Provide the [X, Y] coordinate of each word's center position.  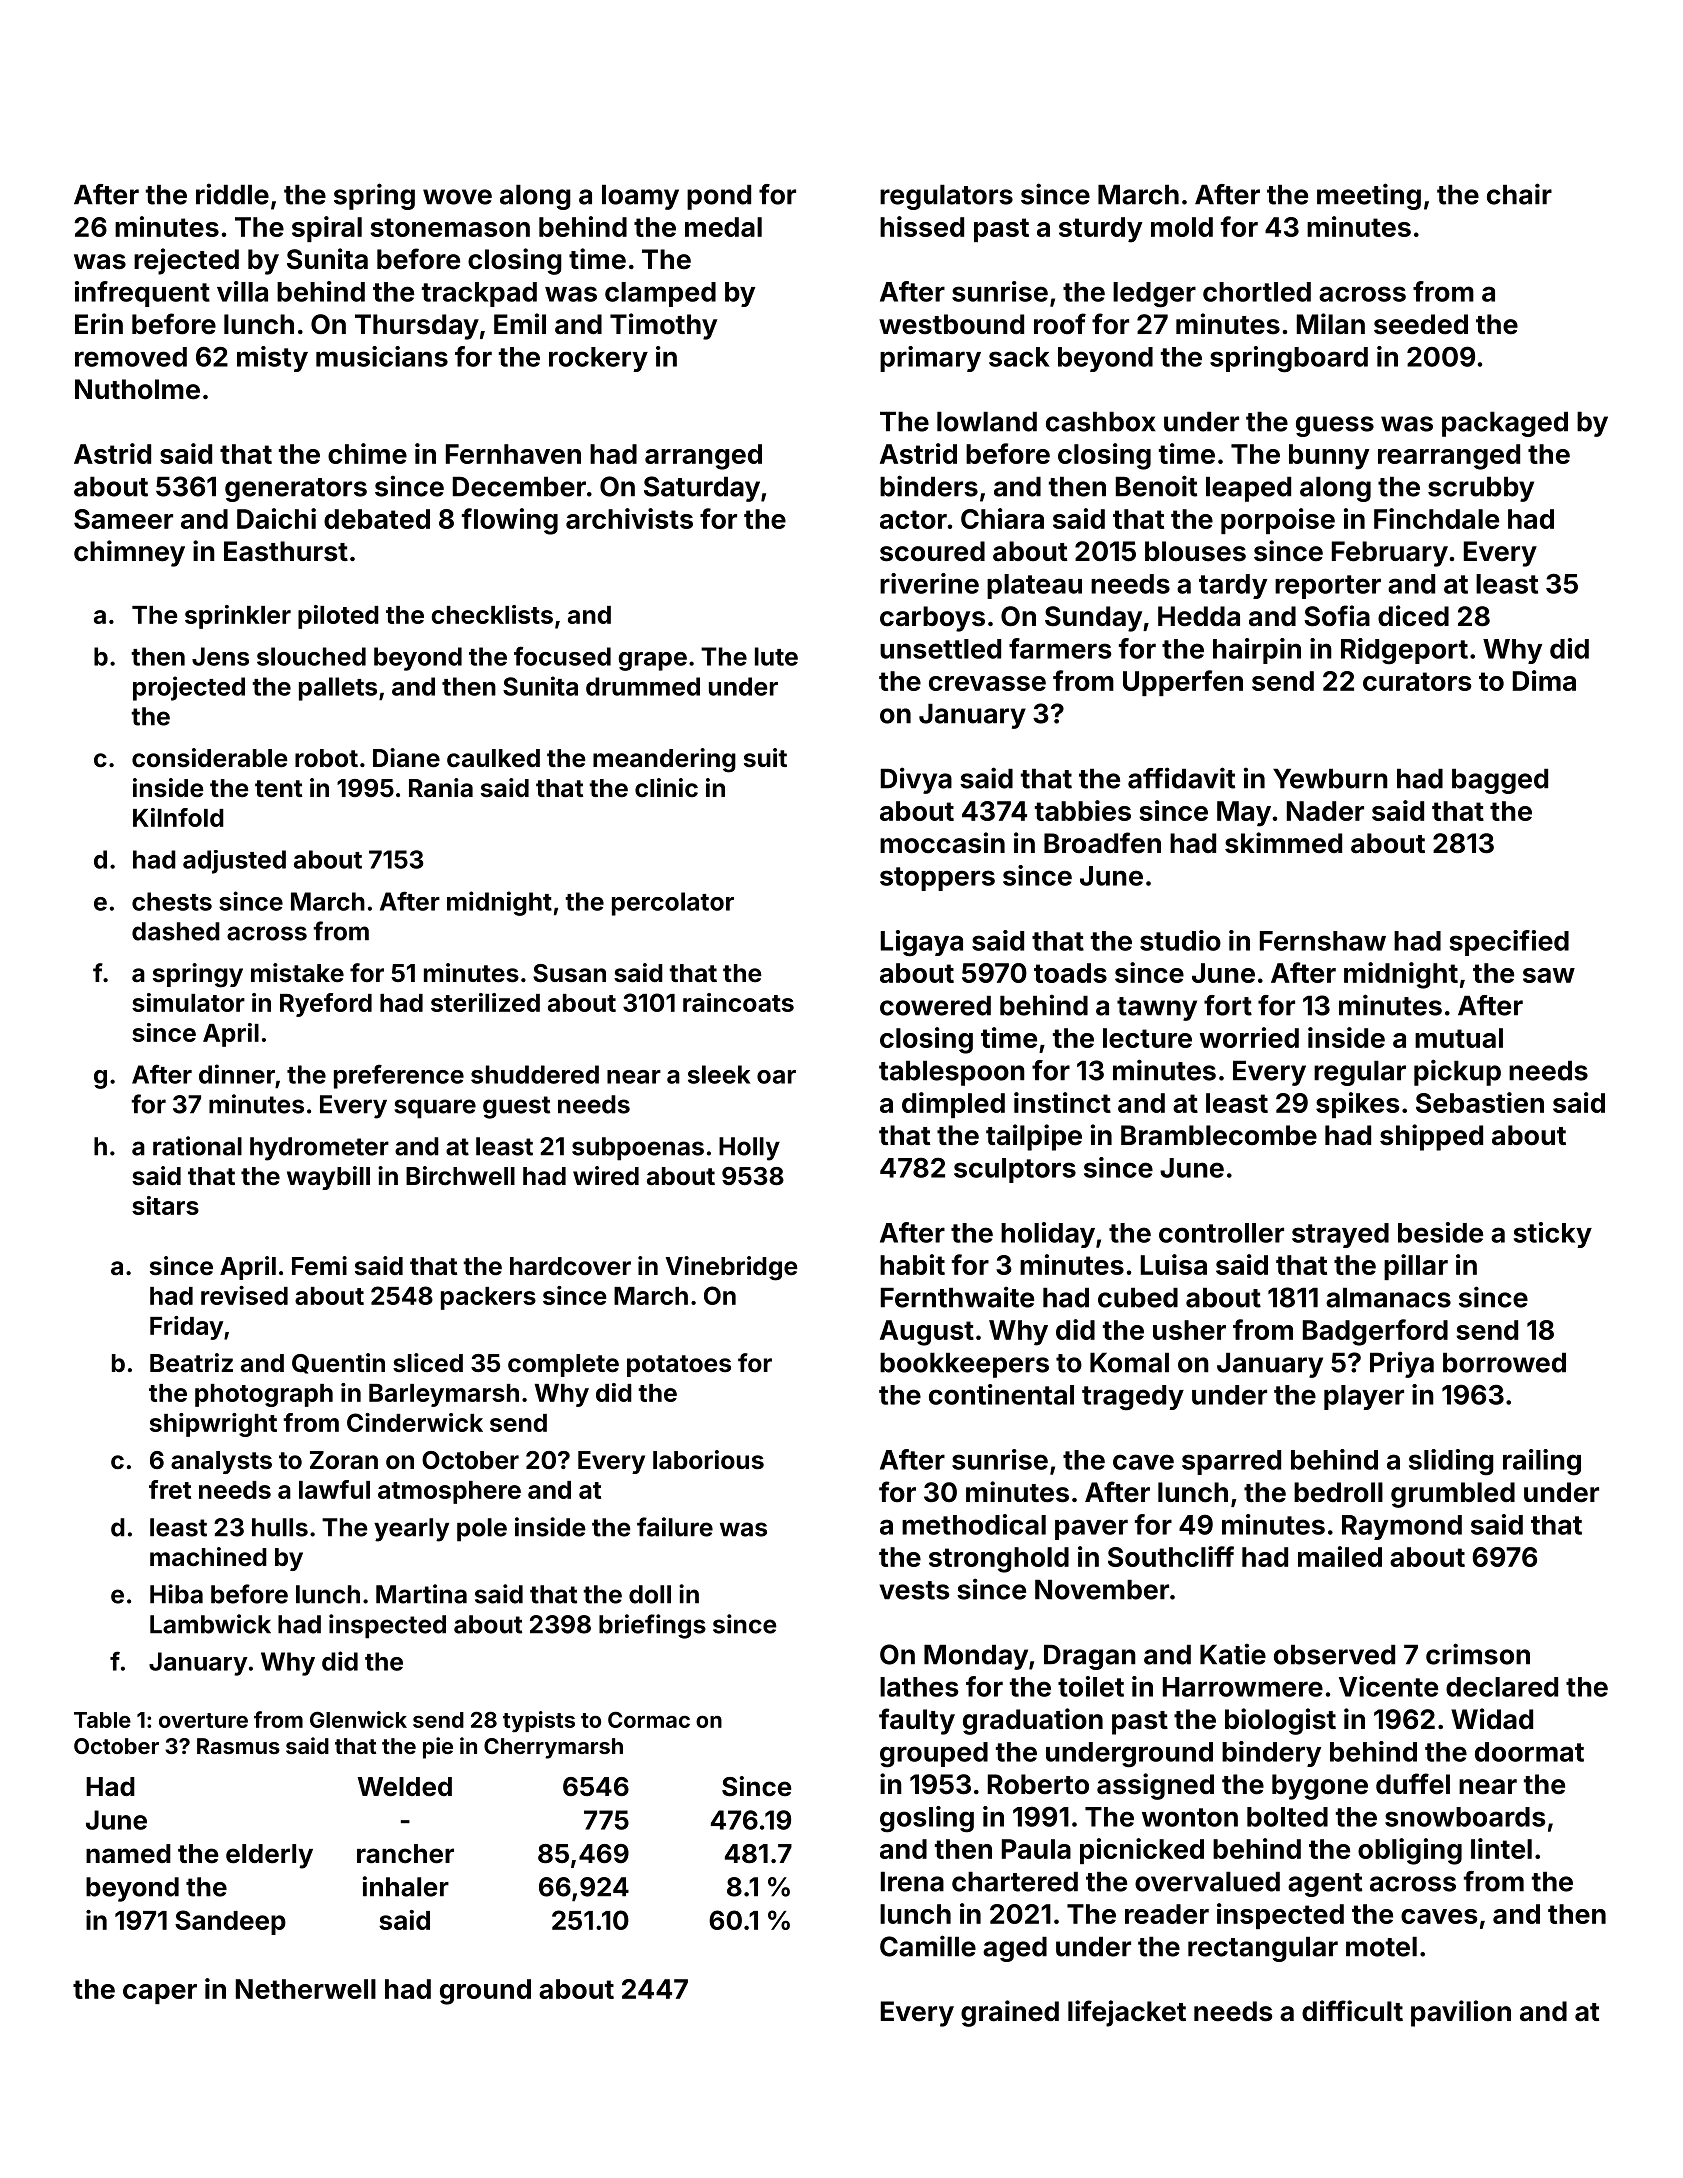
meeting [1369, 196]
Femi [319, 1266]
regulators [946, 197]
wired [606, 1176]
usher [1189, 1330]
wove [457, 197]
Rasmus [238, 1746]
